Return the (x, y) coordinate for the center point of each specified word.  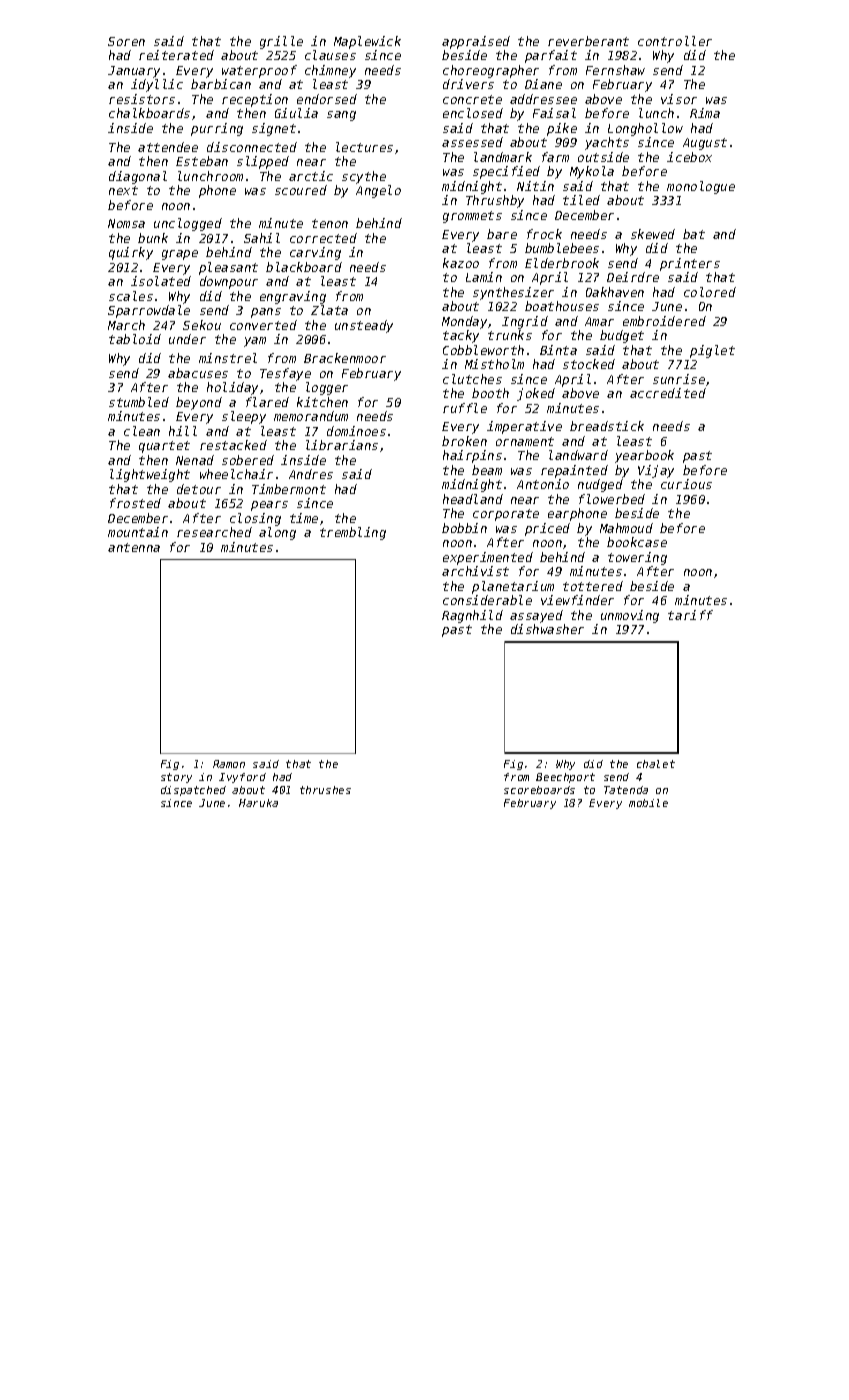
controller (675, 41)
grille (281, 42)
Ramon (229, 764)
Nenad (195, 460)
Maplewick (367, 42)
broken (464, 441)
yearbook (644, 456)
